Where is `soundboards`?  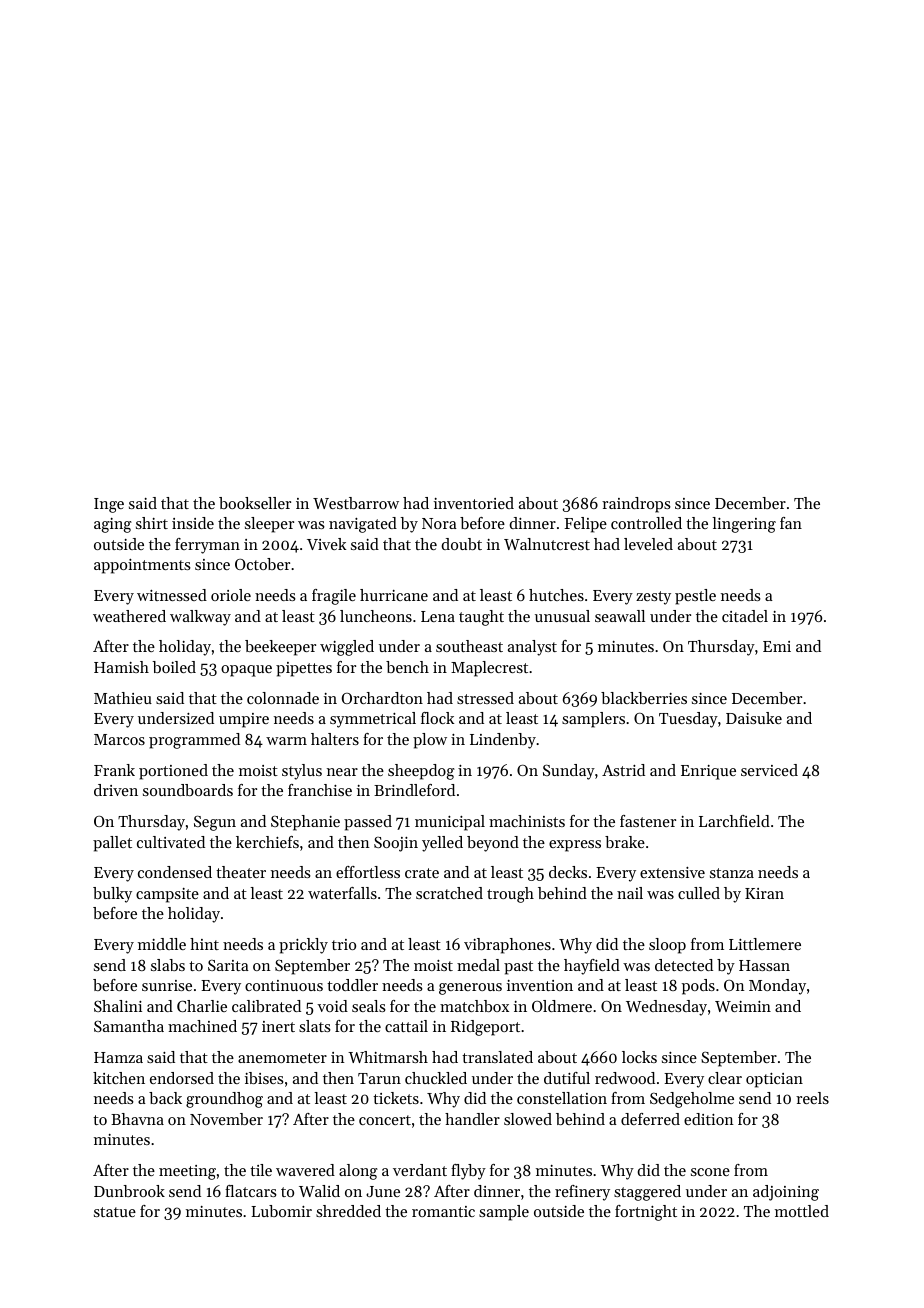 soundboards is located at coordinates (188, 790).
